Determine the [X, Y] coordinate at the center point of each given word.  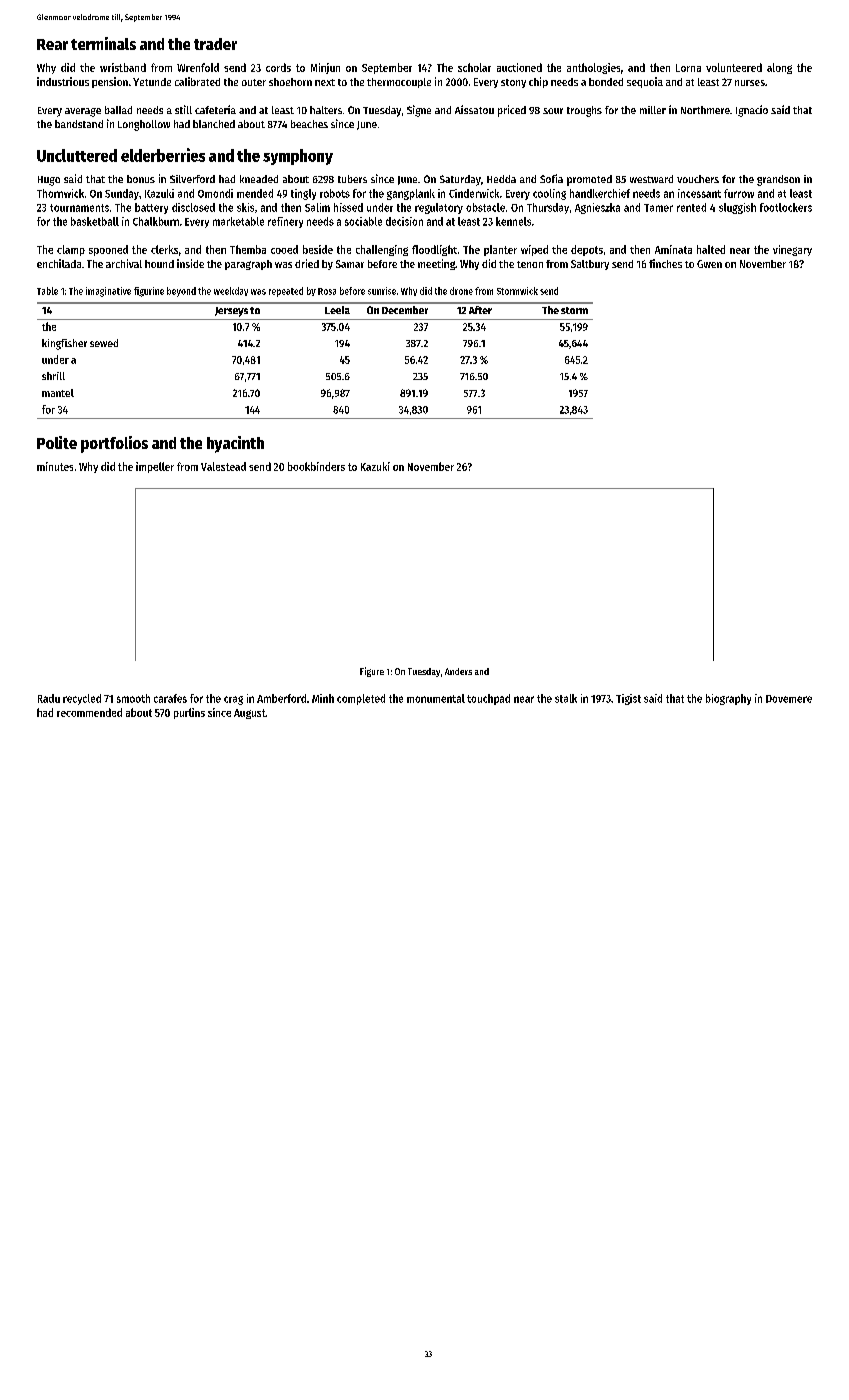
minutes [55, 466]
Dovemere [789, 699]
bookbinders [316, 466]
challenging [382, 250]
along [779, 68]
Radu [49, 698]
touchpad [488, 699]
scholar [474, 67]
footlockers [786, 207]
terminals [103, 43]
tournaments [79, 208]
